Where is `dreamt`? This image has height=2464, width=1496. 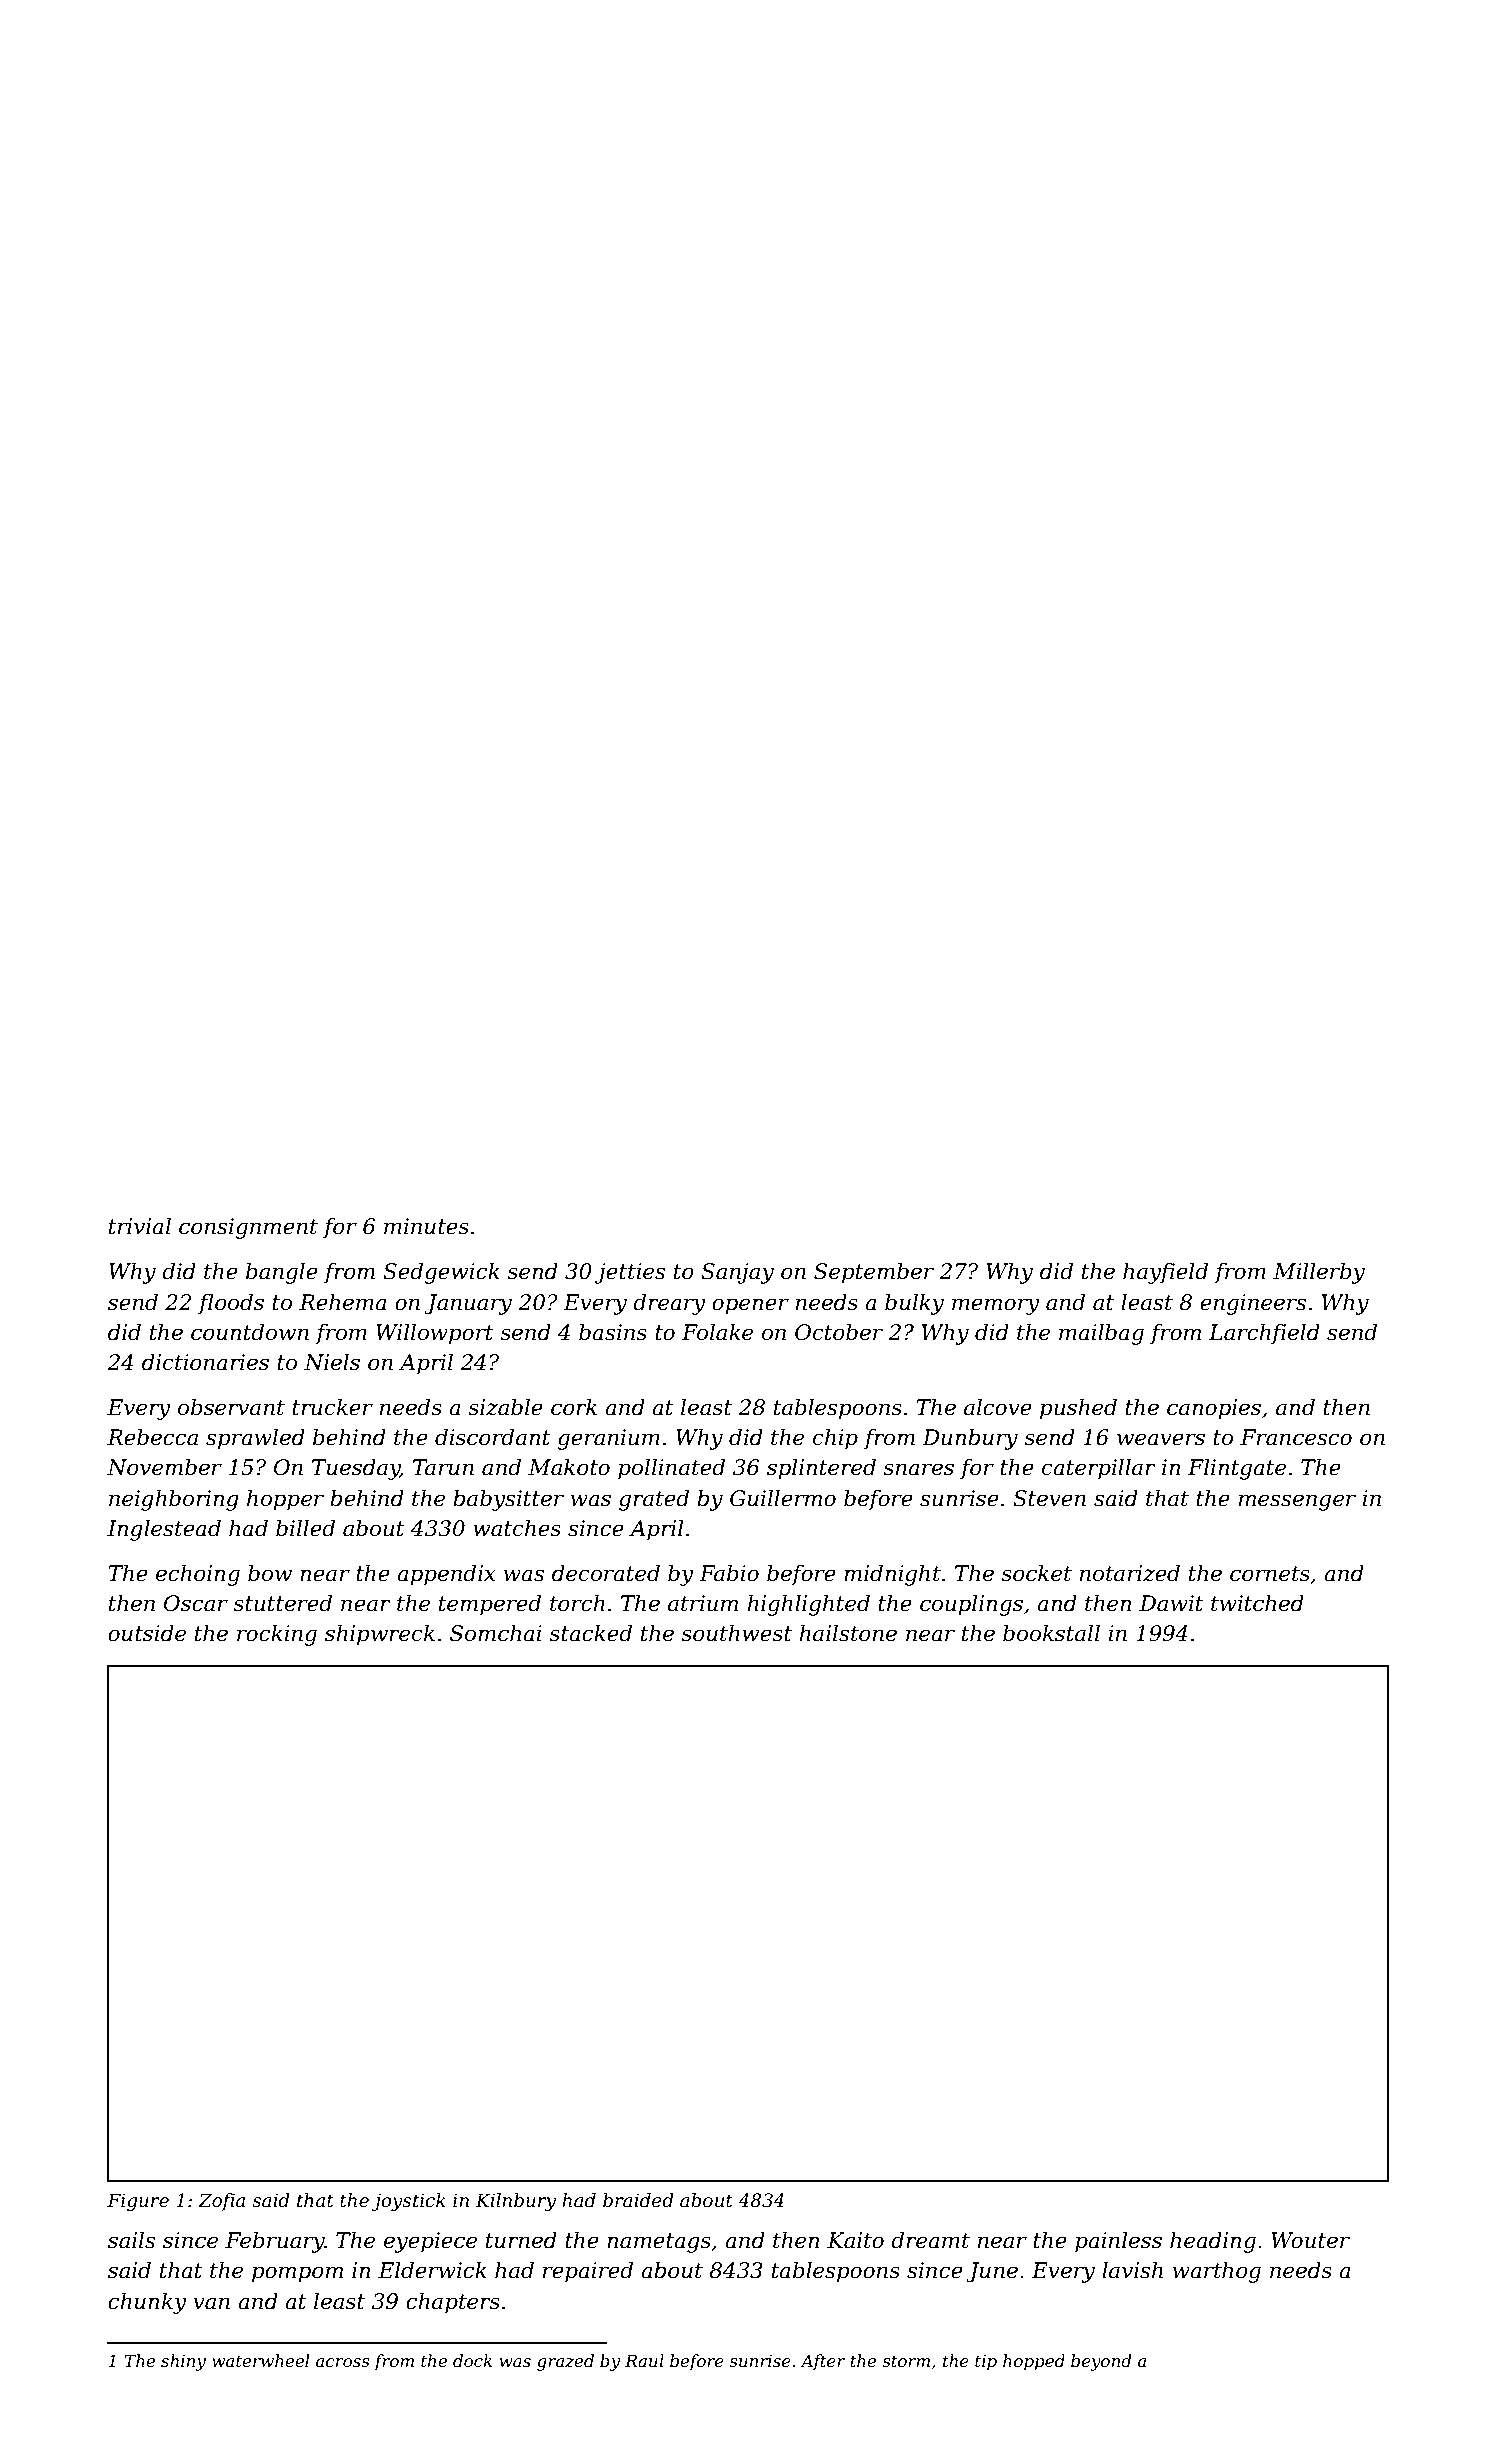
dreamt is located at coordinates (930, 2240).
